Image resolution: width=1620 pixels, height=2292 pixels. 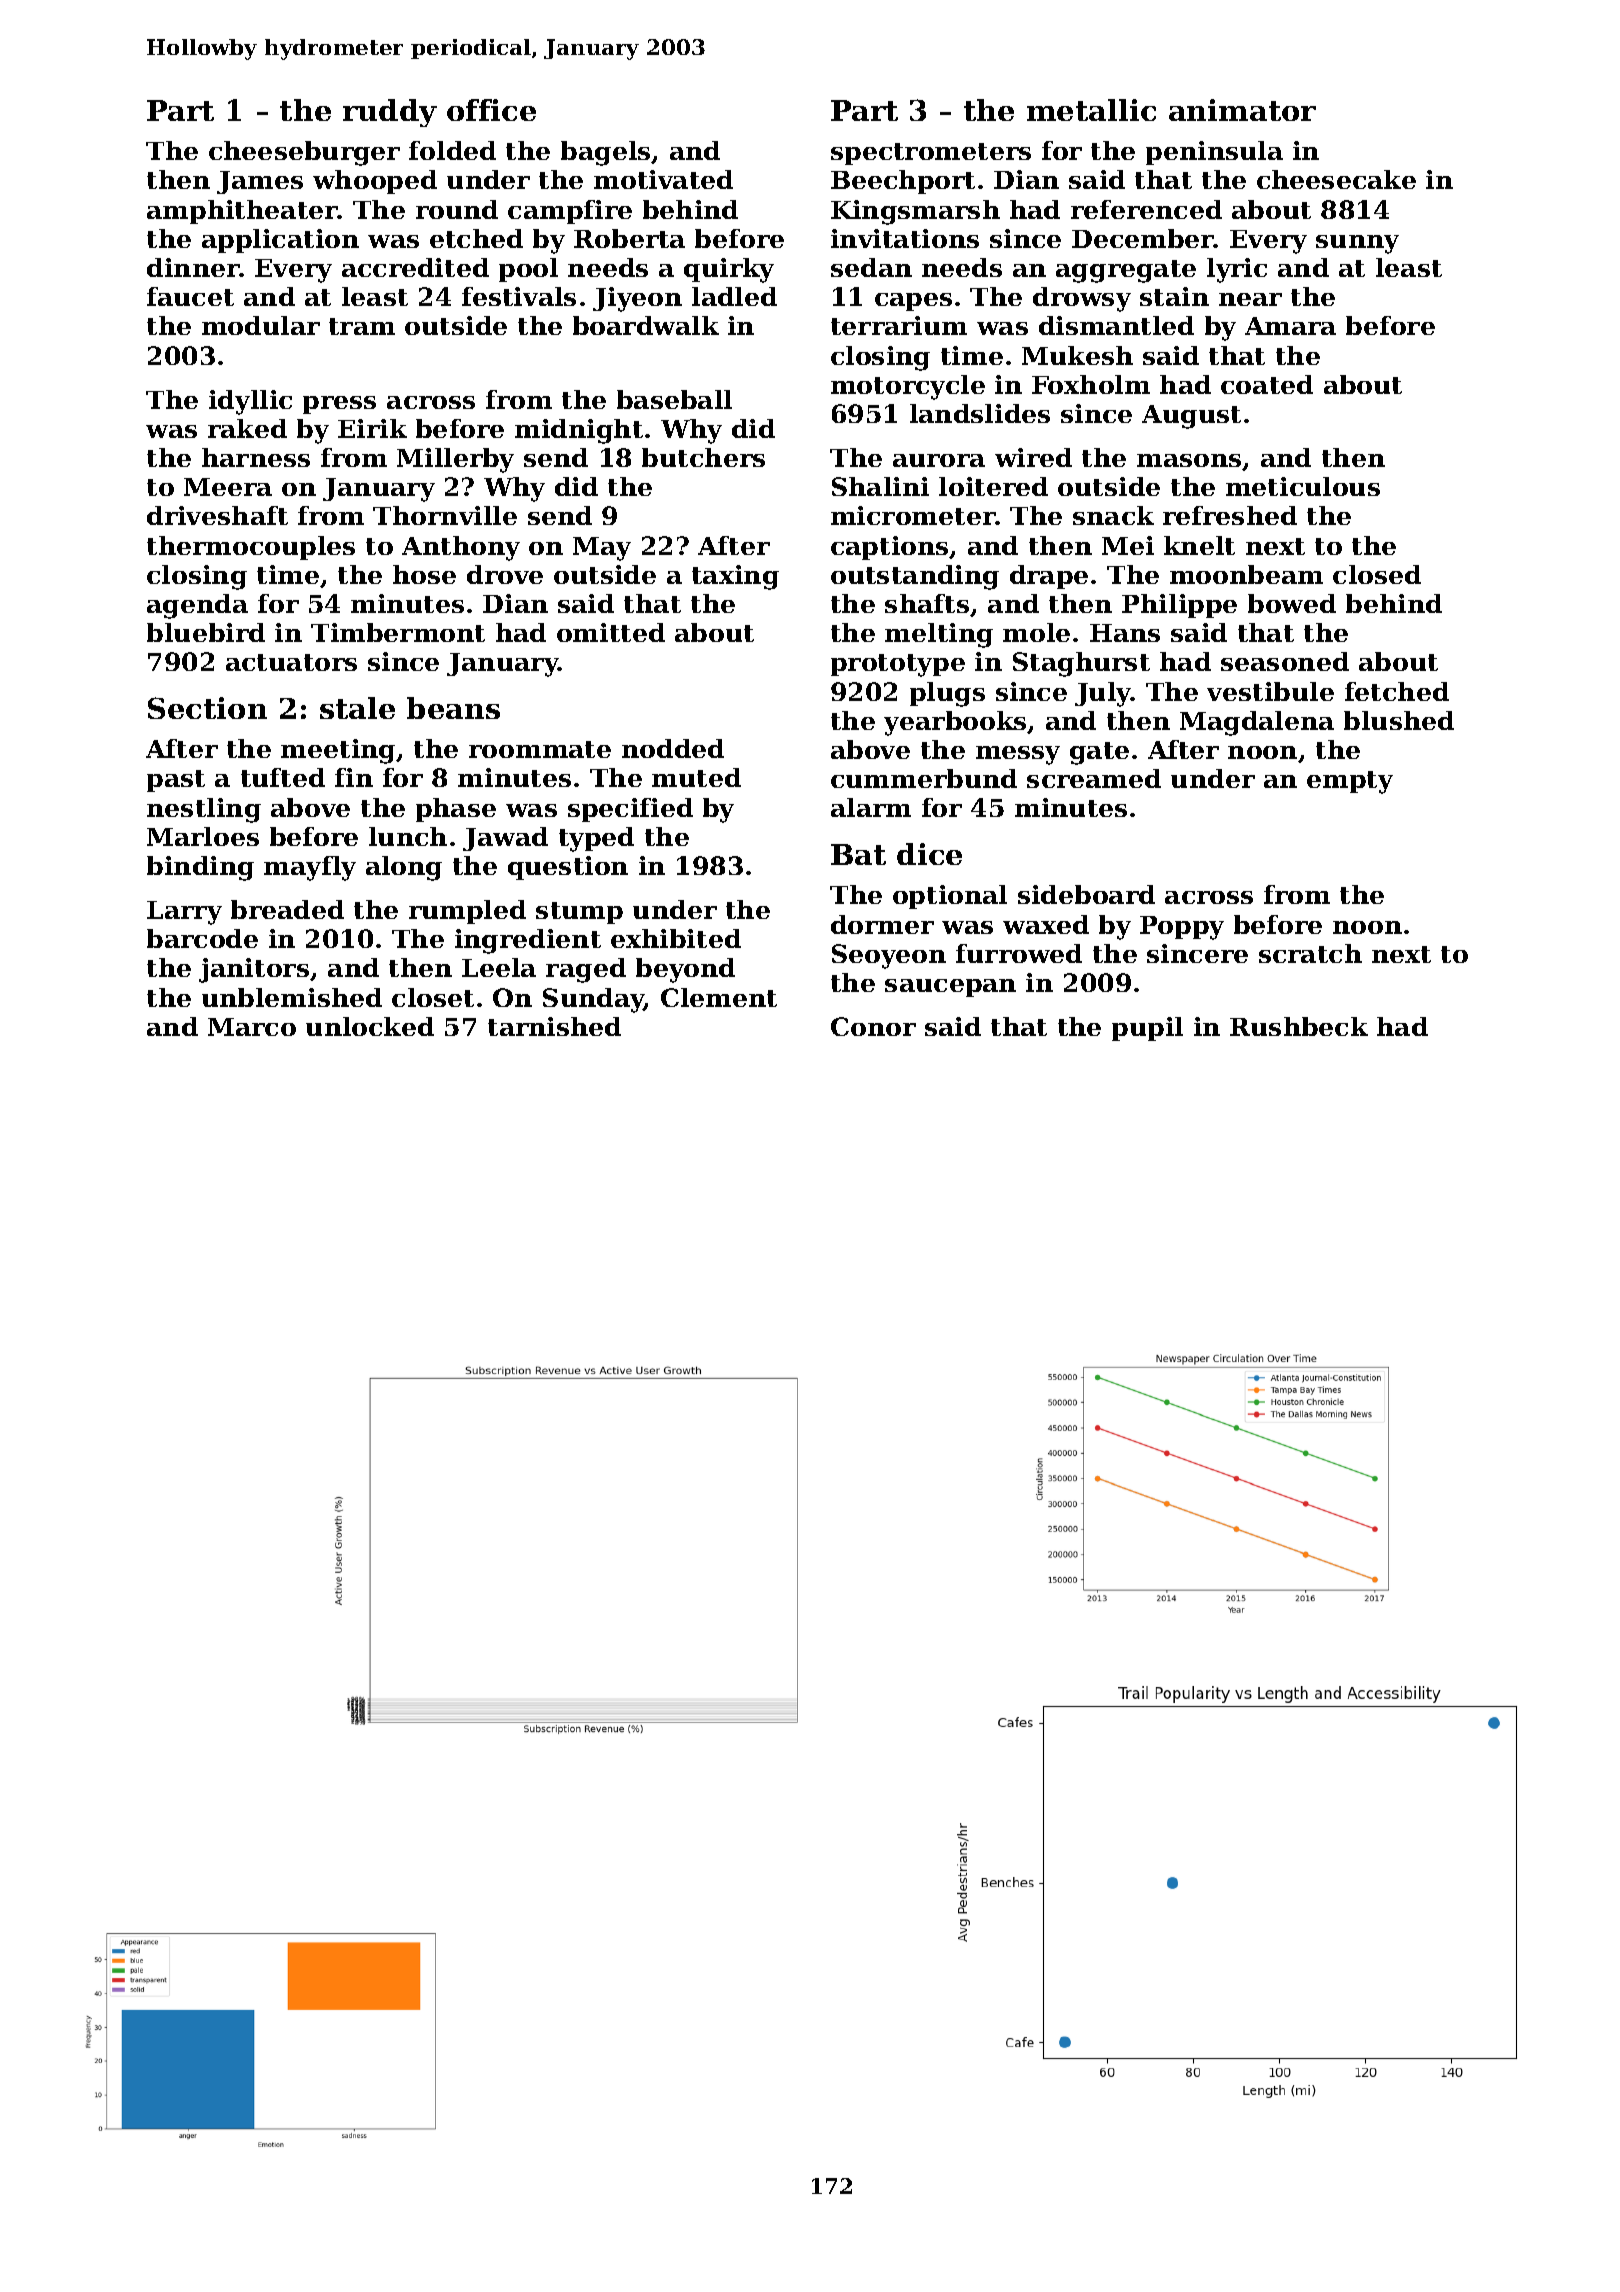 I want to click on Amara, so click(x=1290, y=326).
